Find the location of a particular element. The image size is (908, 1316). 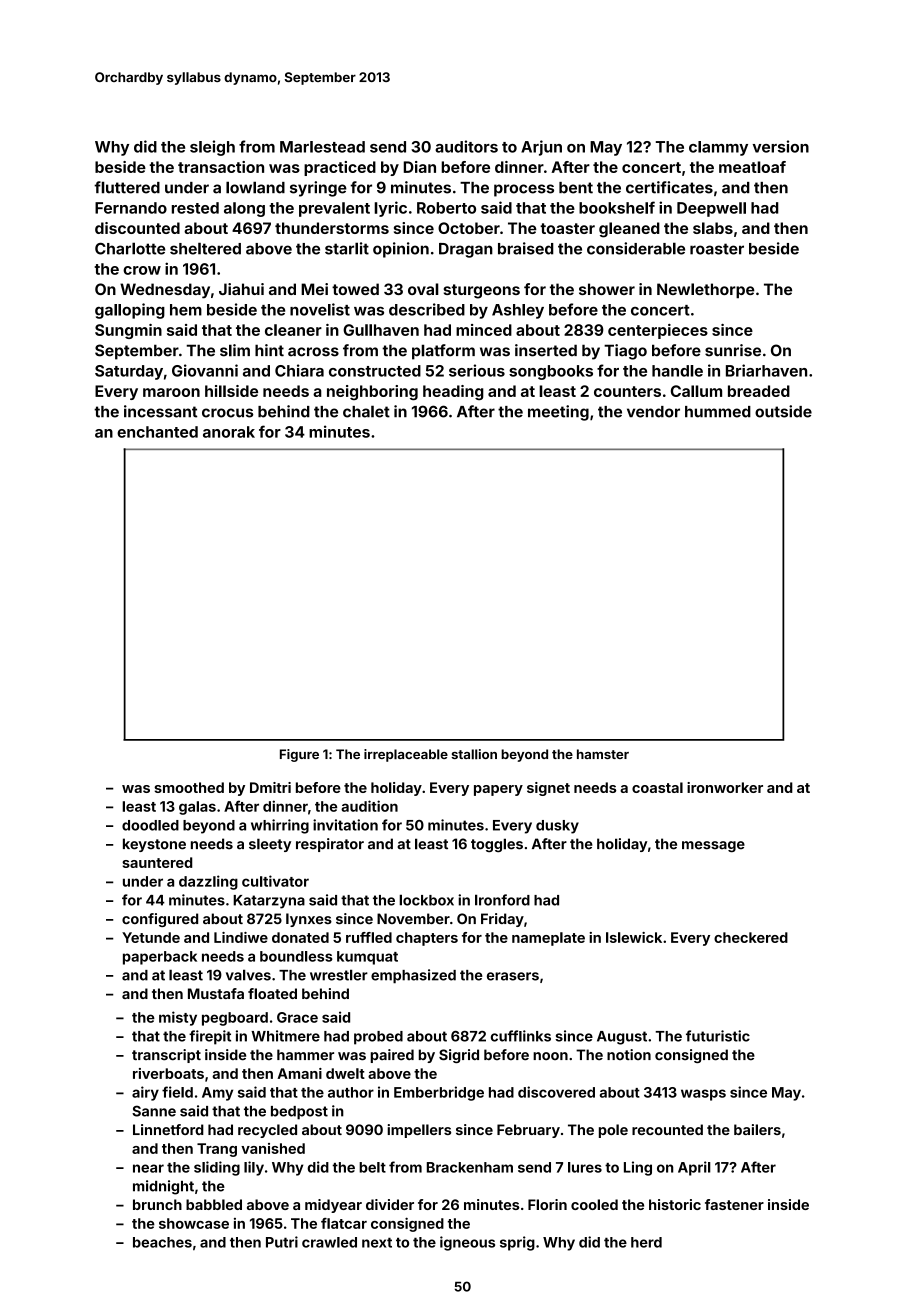

smoothed is located at coordinates (189, 787).
